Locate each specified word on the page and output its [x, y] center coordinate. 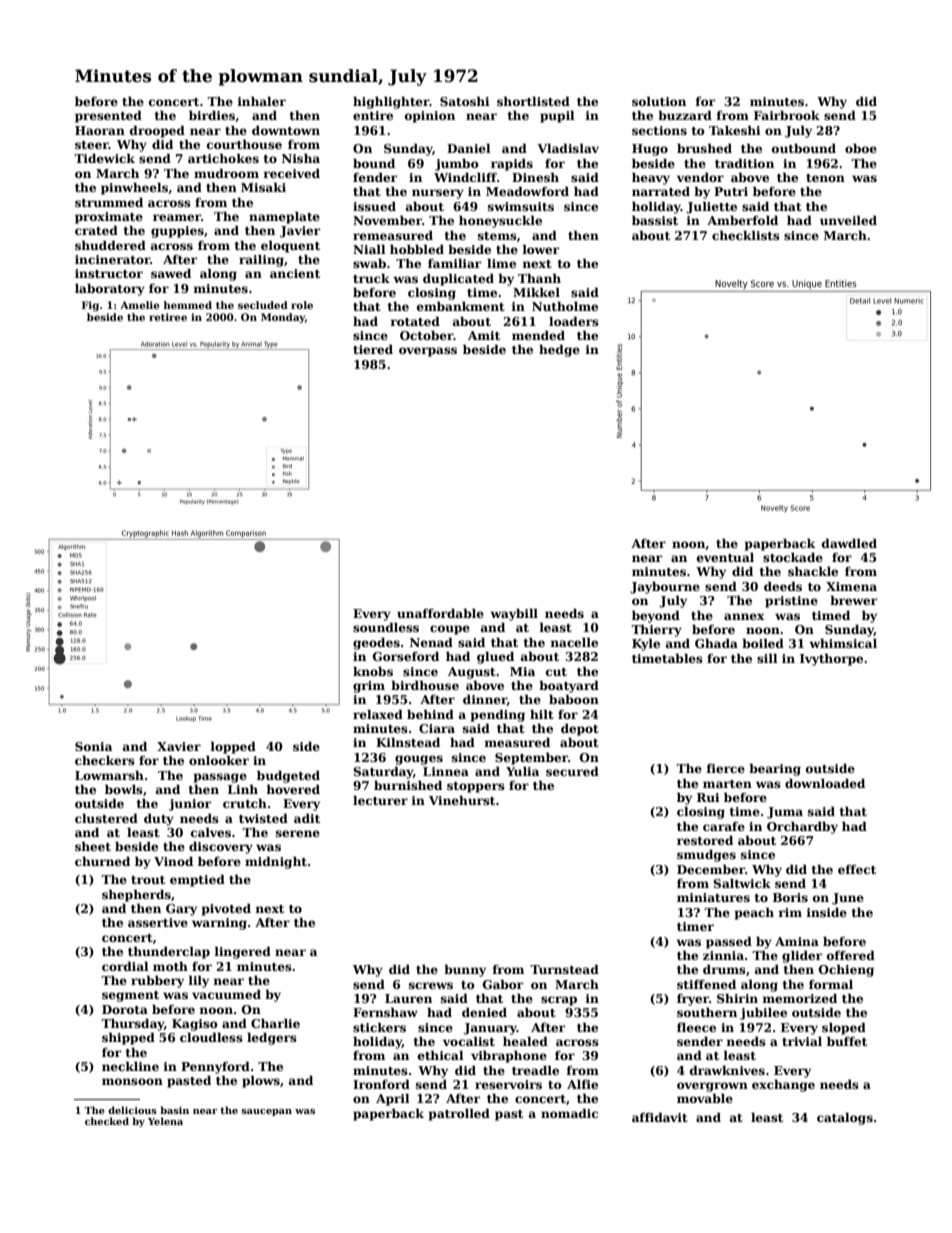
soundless [386, 627]
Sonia [93, 746]
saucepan [266, 1112]
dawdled [849, 543]
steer [92, 145]
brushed [704, 148]
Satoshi [465, 101]
